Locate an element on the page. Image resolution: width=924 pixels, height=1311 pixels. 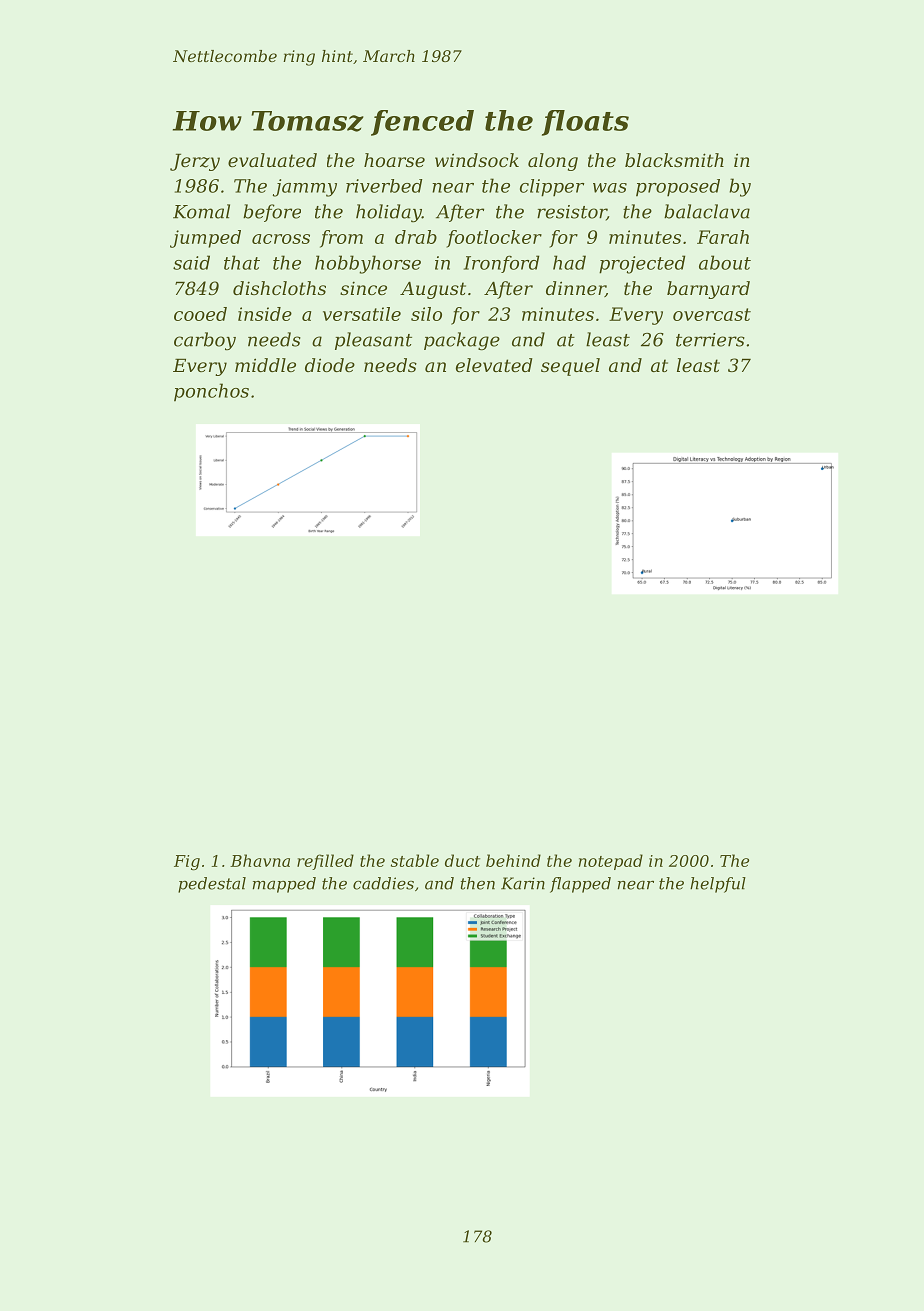
evaluated is located at coordinates (272, 160).
